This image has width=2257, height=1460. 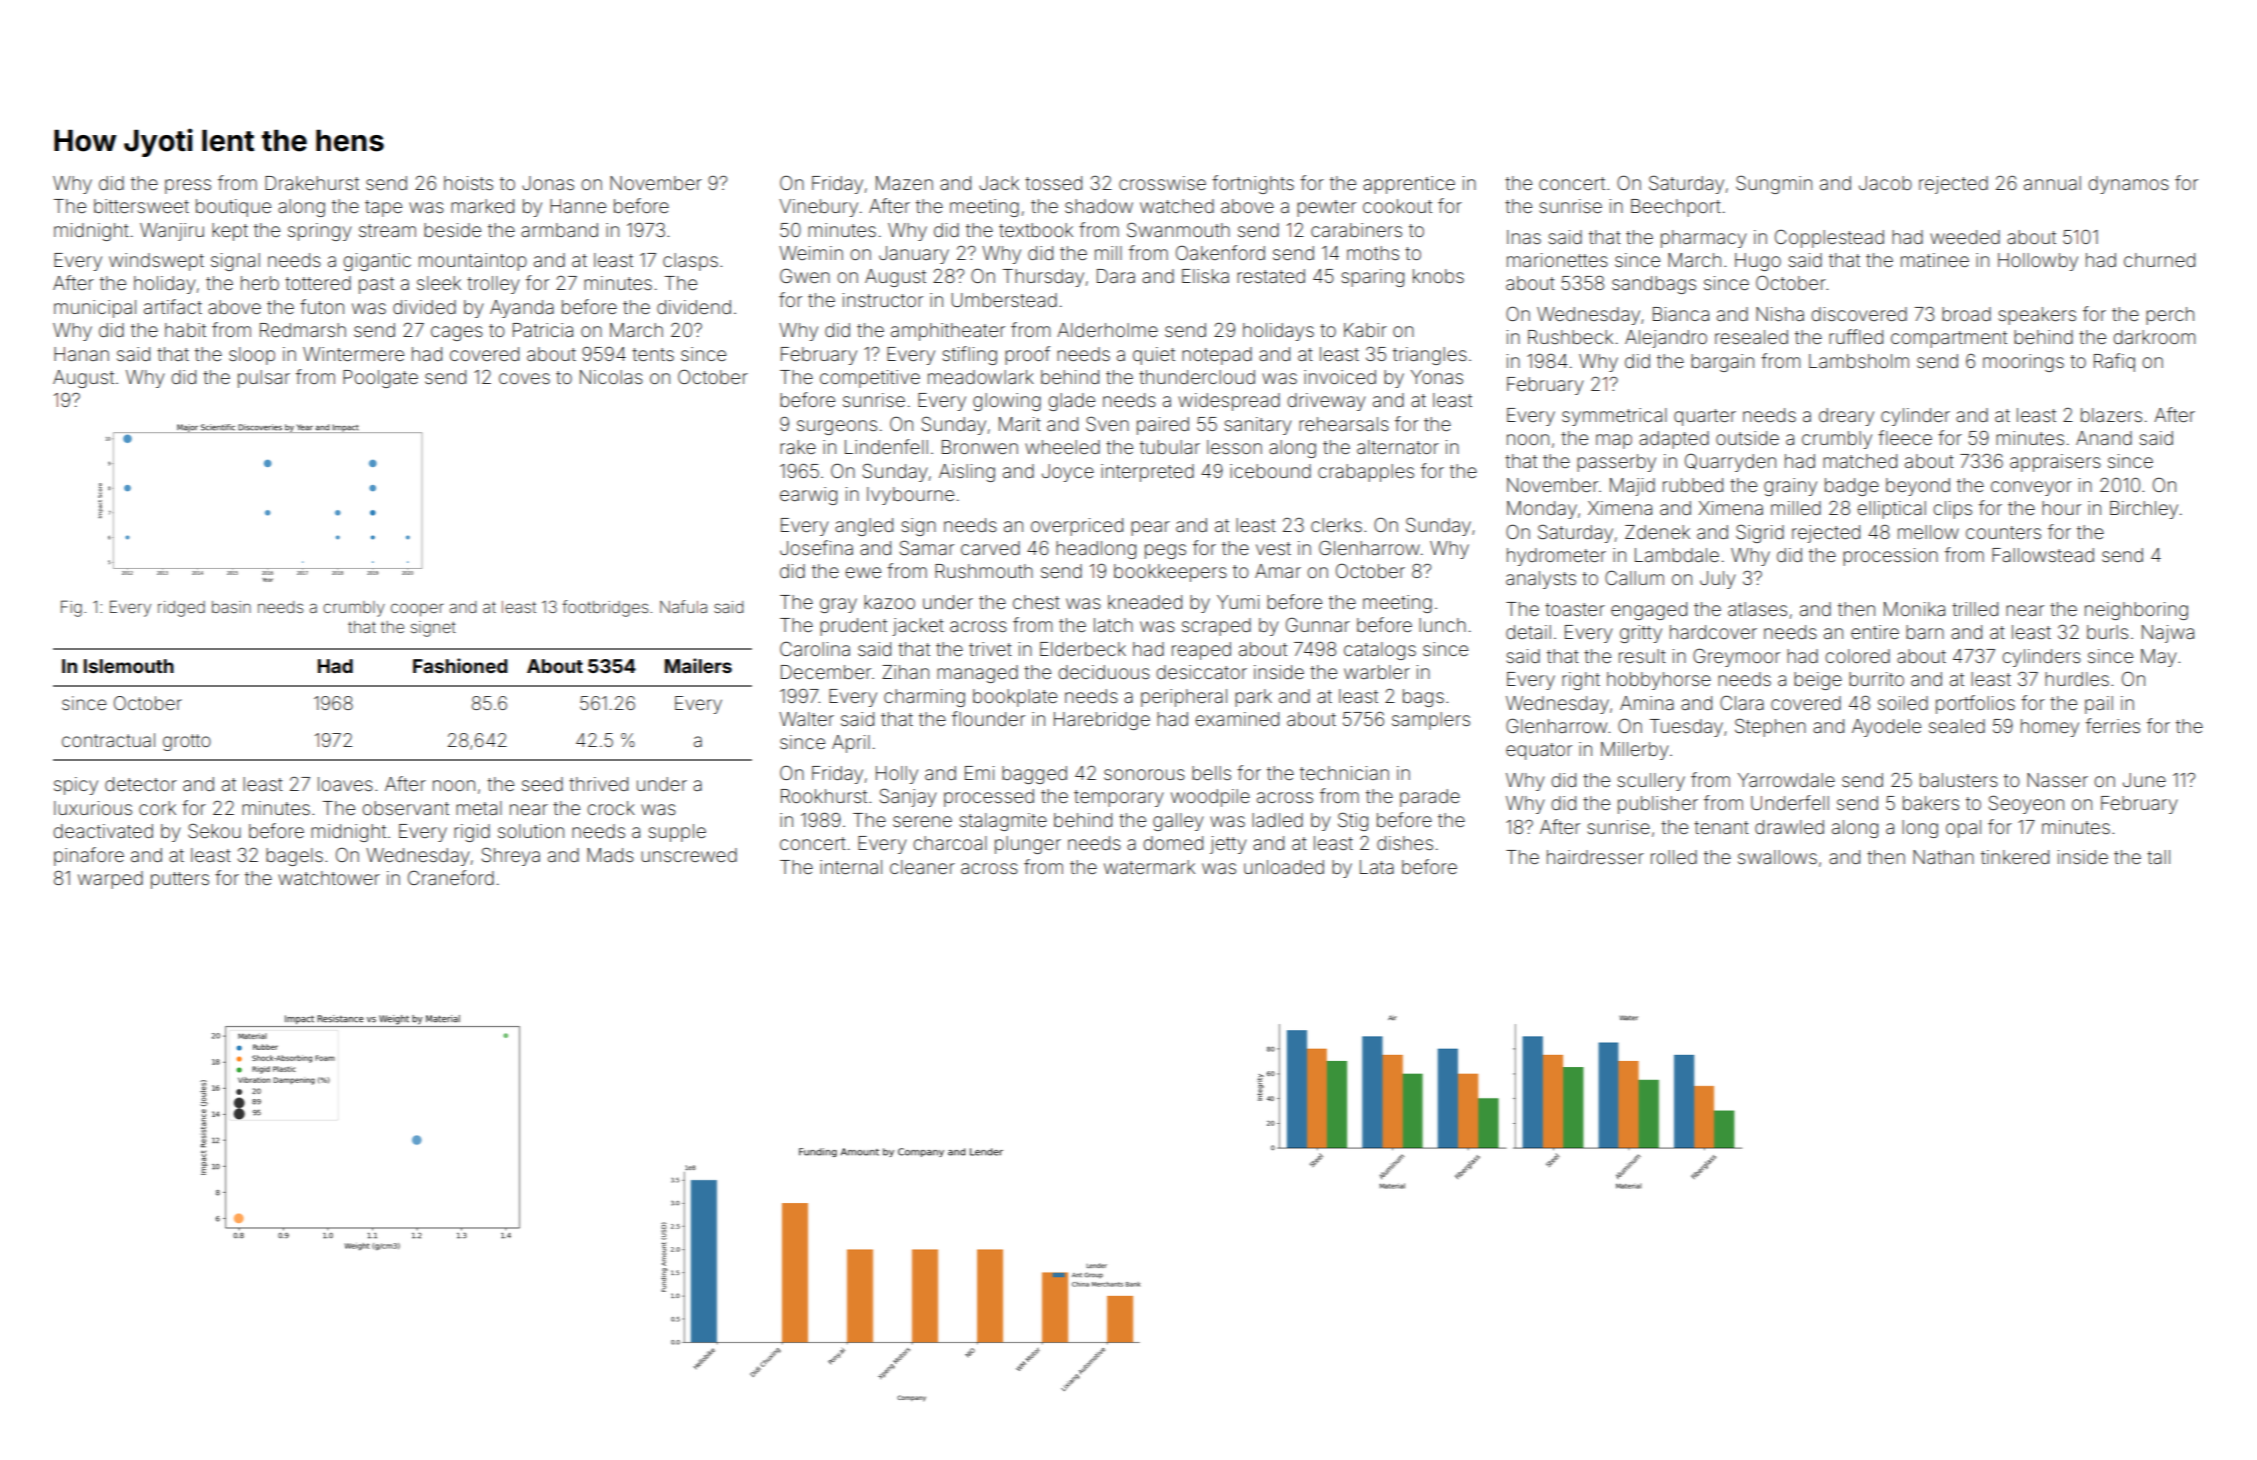 What do you see at coordinates (904, 183) in the image?
I see `Mazen` at bounding box center [904, 183].
